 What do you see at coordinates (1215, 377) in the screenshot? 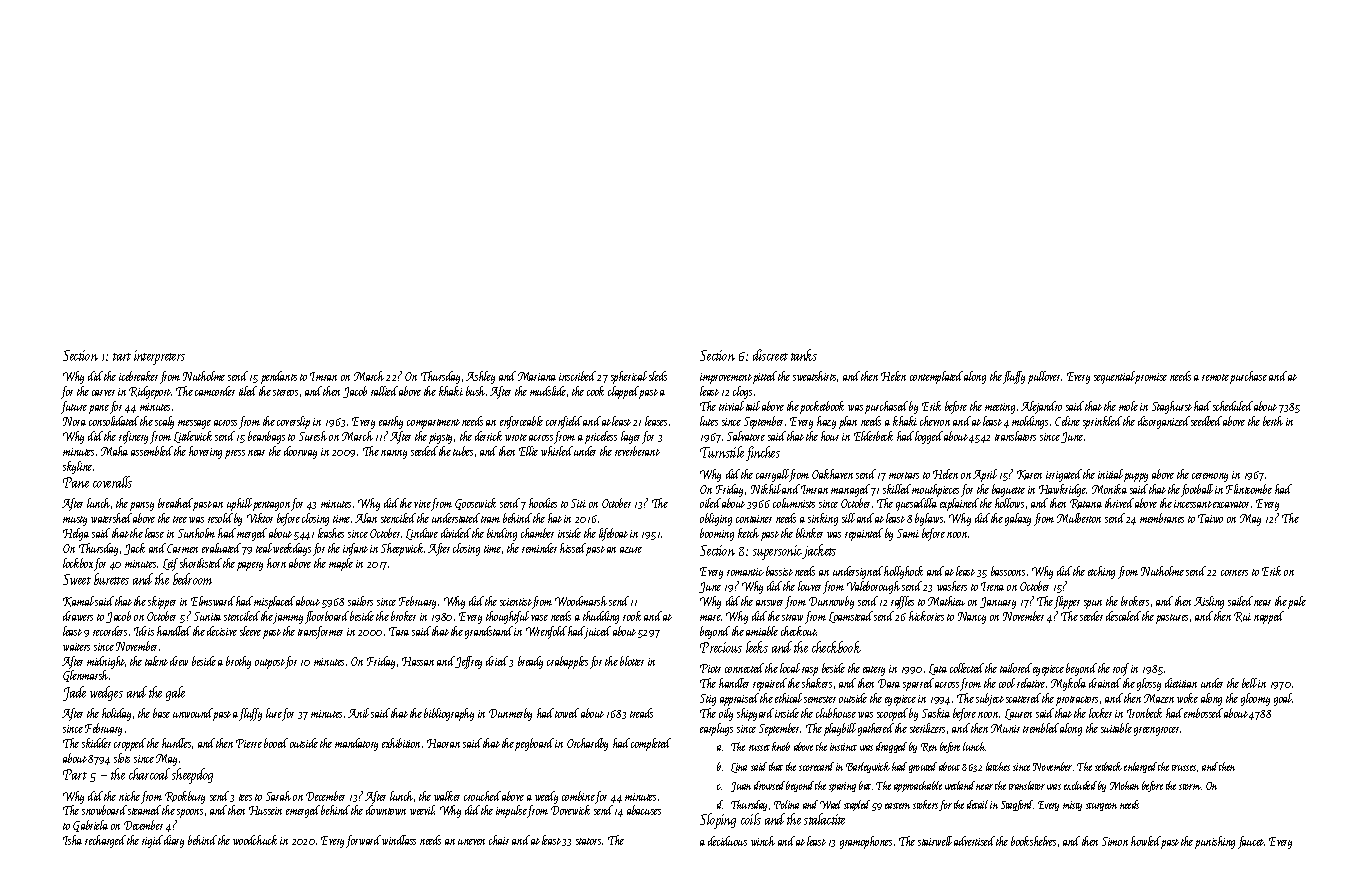
I see `remote` at bounding box center [1215, 377].
